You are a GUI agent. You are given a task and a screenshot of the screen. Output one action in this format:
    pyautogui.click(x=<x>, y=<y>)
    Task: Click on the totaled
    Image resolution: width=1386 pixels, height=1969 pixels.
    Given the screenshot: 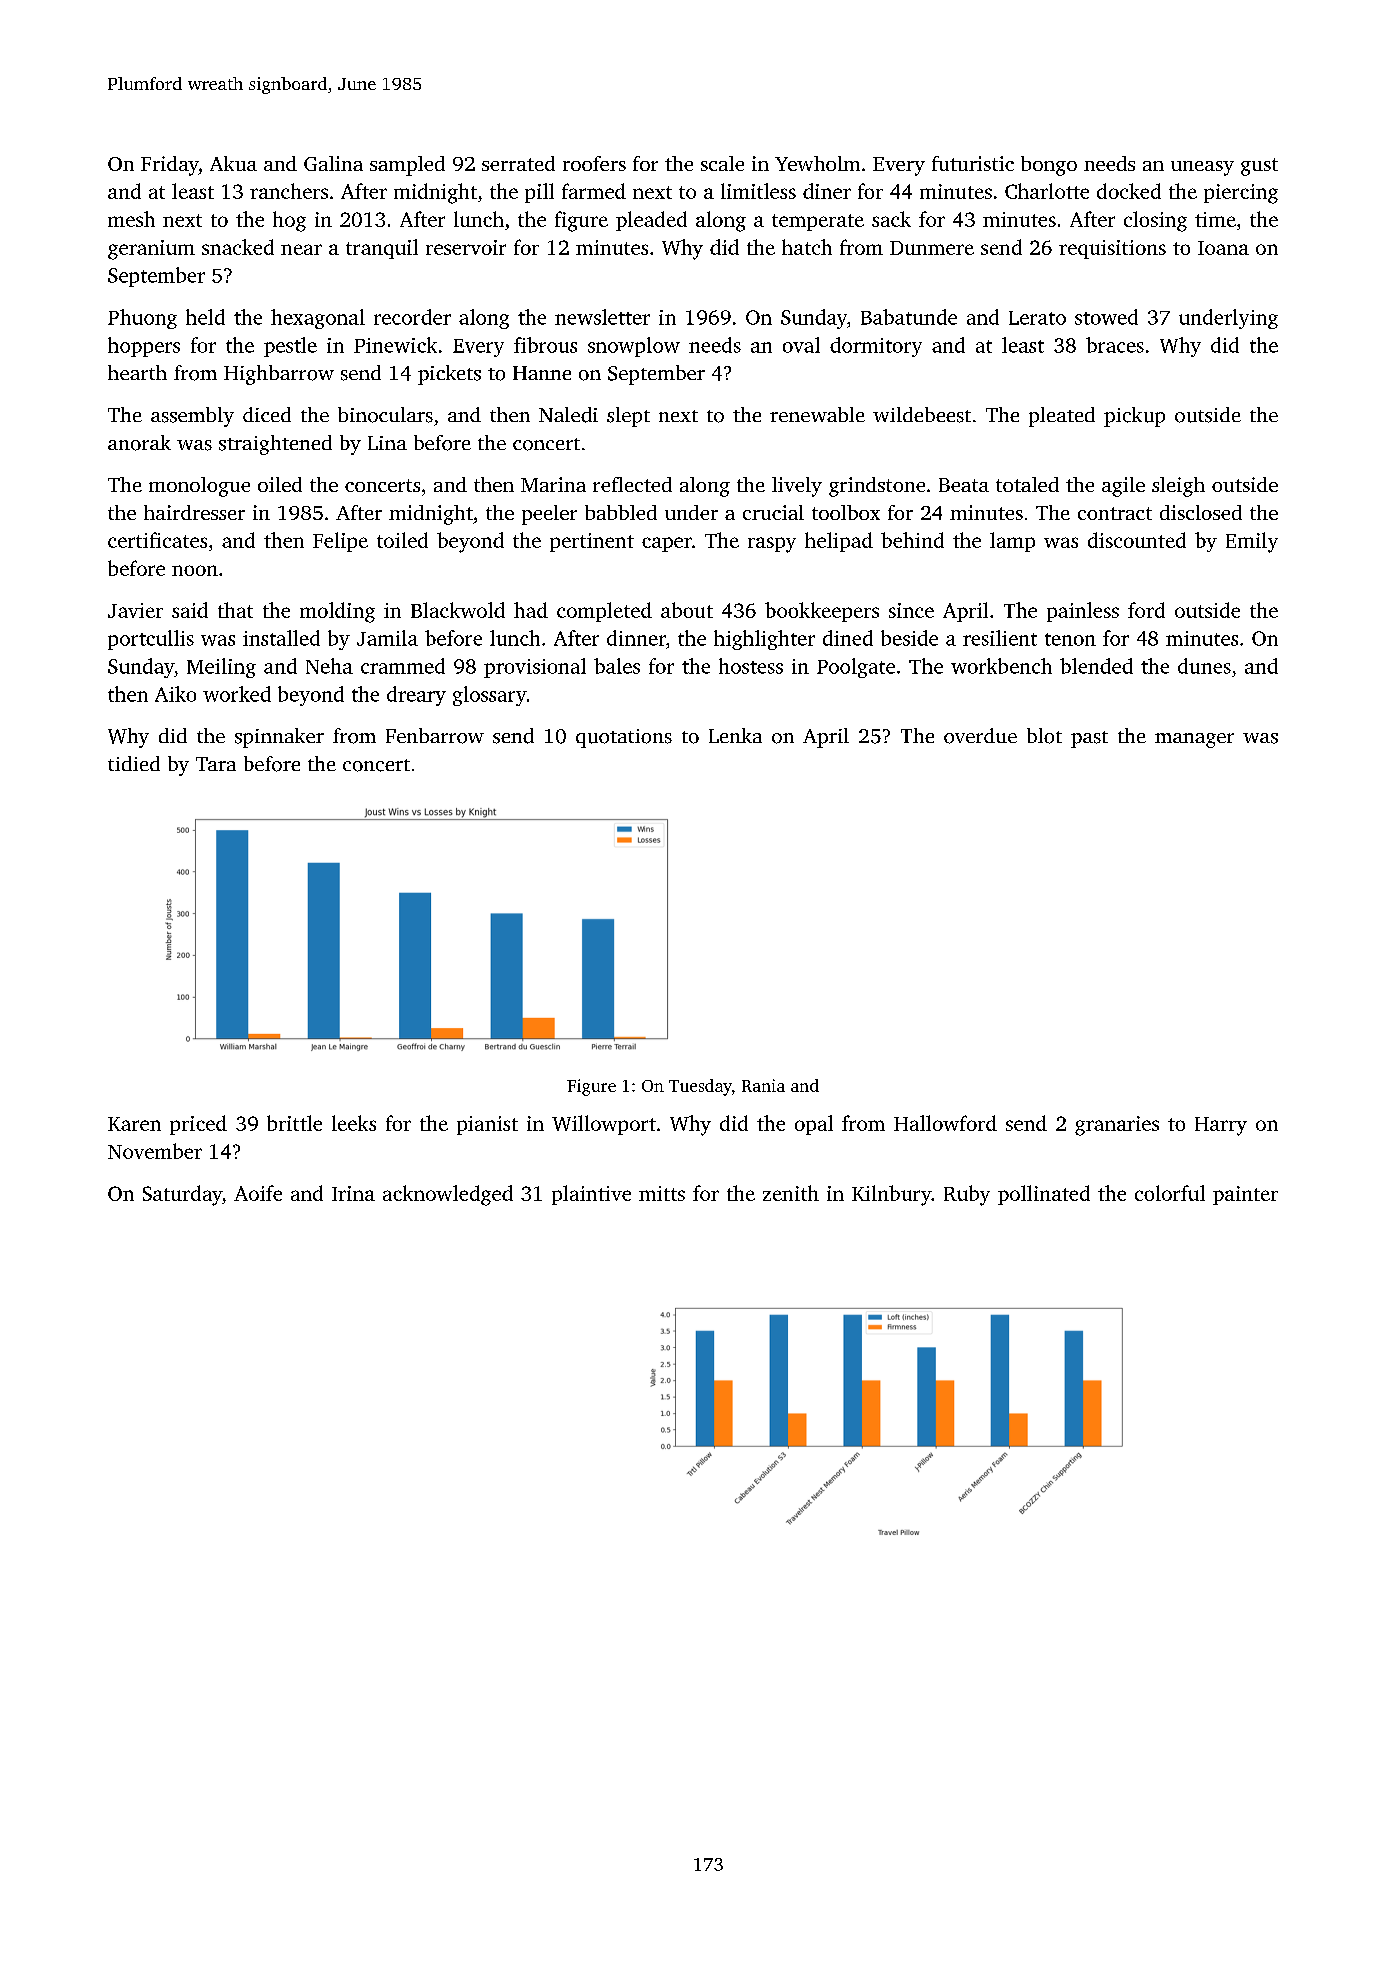 What is the action you would take?
    pyautogui.click(x=1027, y=484)
